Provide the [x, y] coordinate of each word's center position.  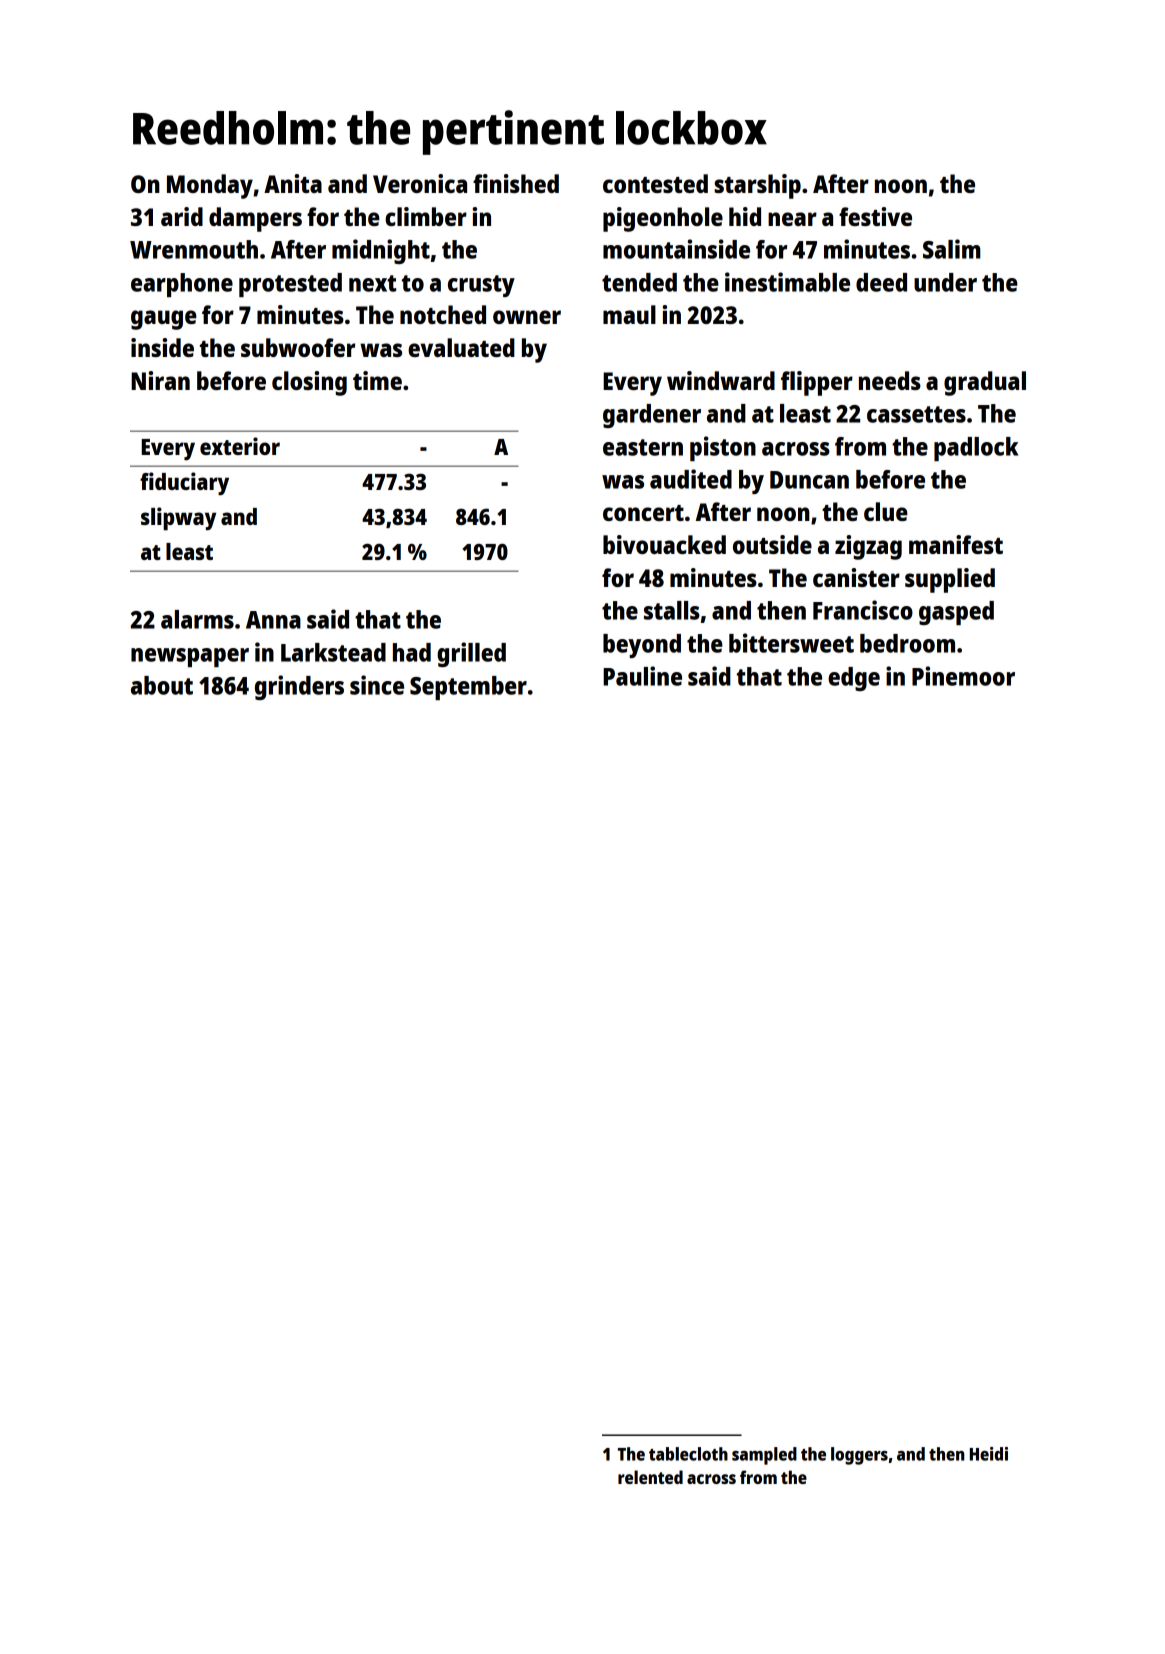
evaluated [461, 347]
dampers [255, 219]
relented [650, 1477]
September [468, 688]
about [162, 685]
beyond [642, 646]
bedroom [907, 643]
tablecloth [688, 1454]
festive [875, 216]
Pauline [642, 676]
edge [854, 679]
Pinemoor [963, 676]
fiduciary [184, 483]
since [377, 685]
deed [881, 282]
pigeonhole [663, 219]
